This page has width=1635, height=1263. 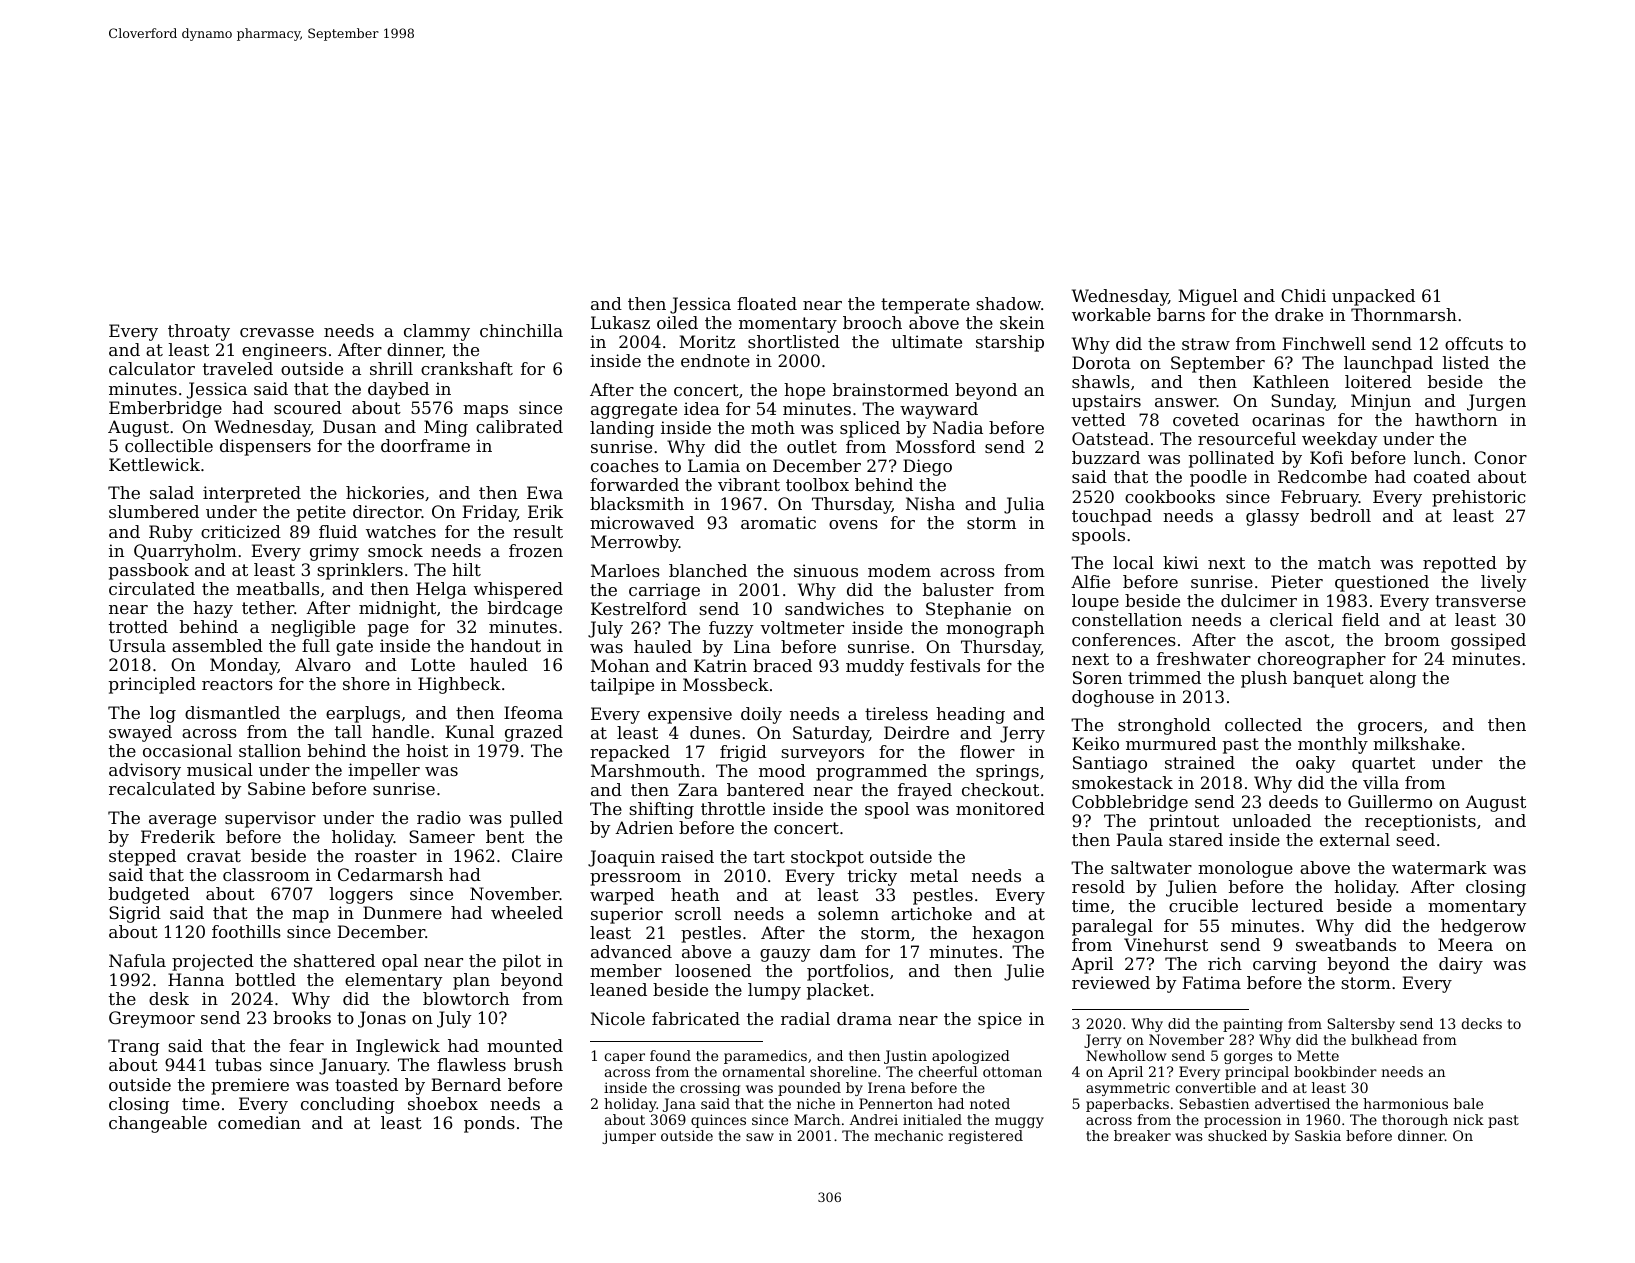 I want to click on collected, so click(x=1263, y=724).
